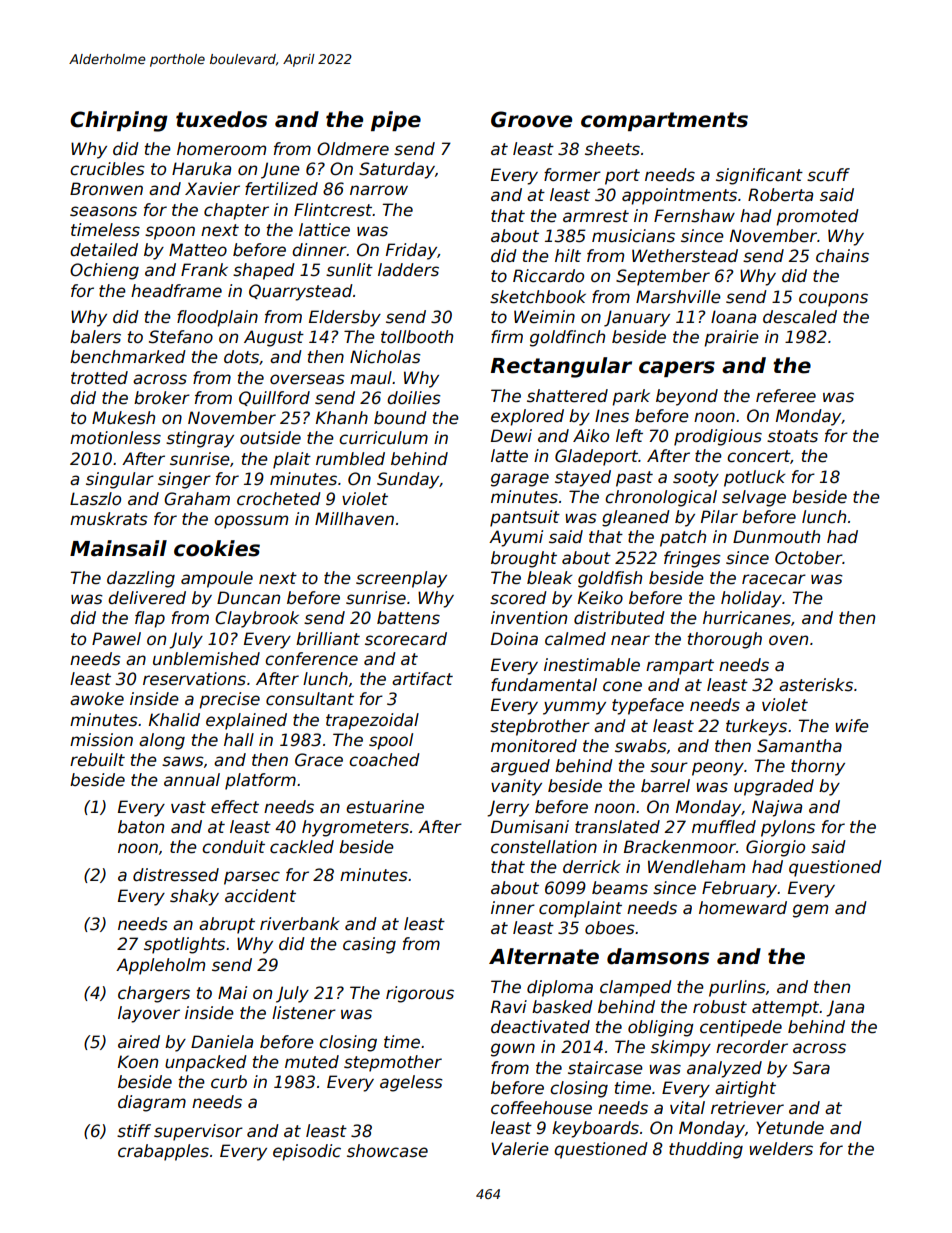 This image has width=952, height=1233. I want to click on scuff, so click(828, 175).
